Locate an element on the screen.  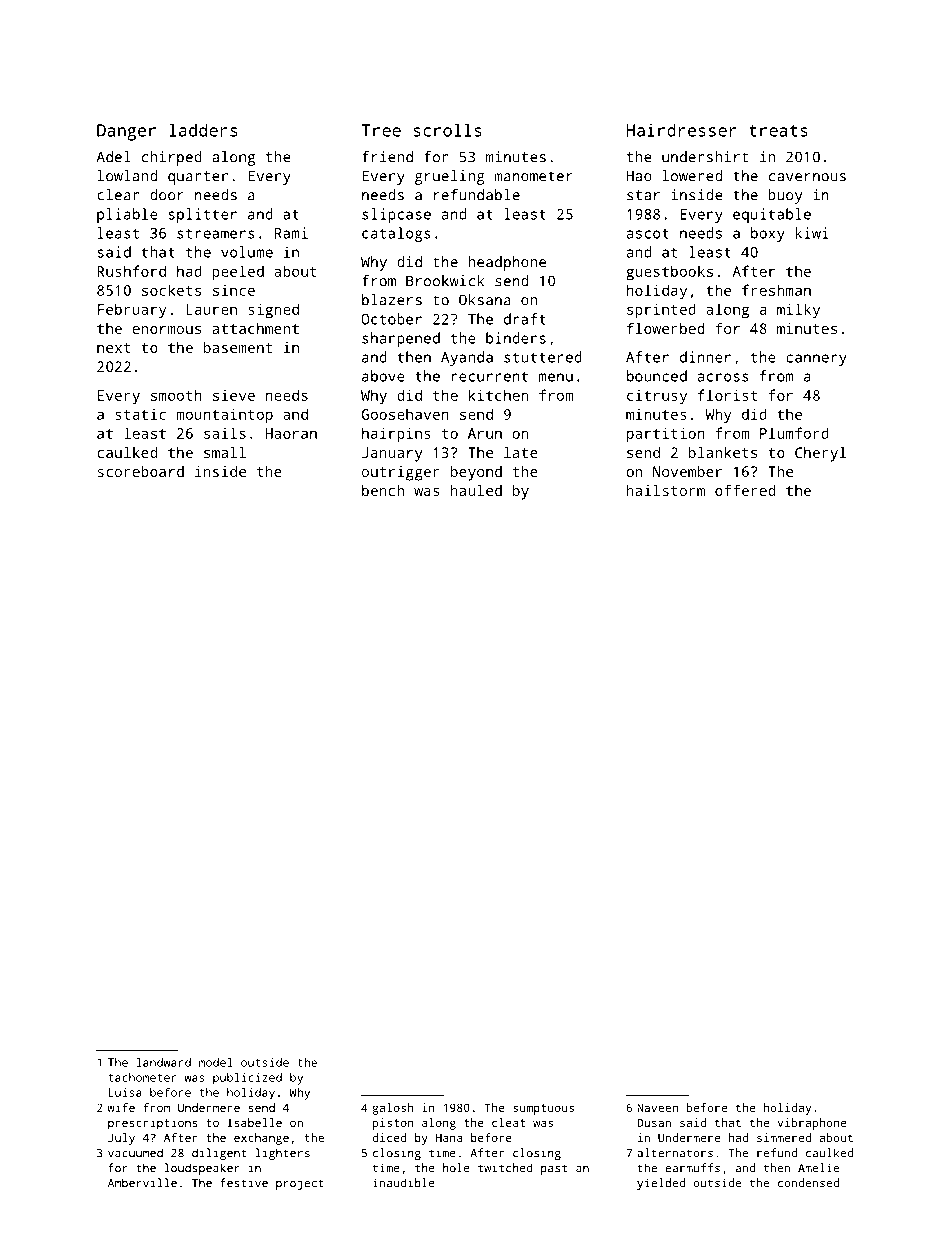
ladders is located at coordinates (203, 130).
